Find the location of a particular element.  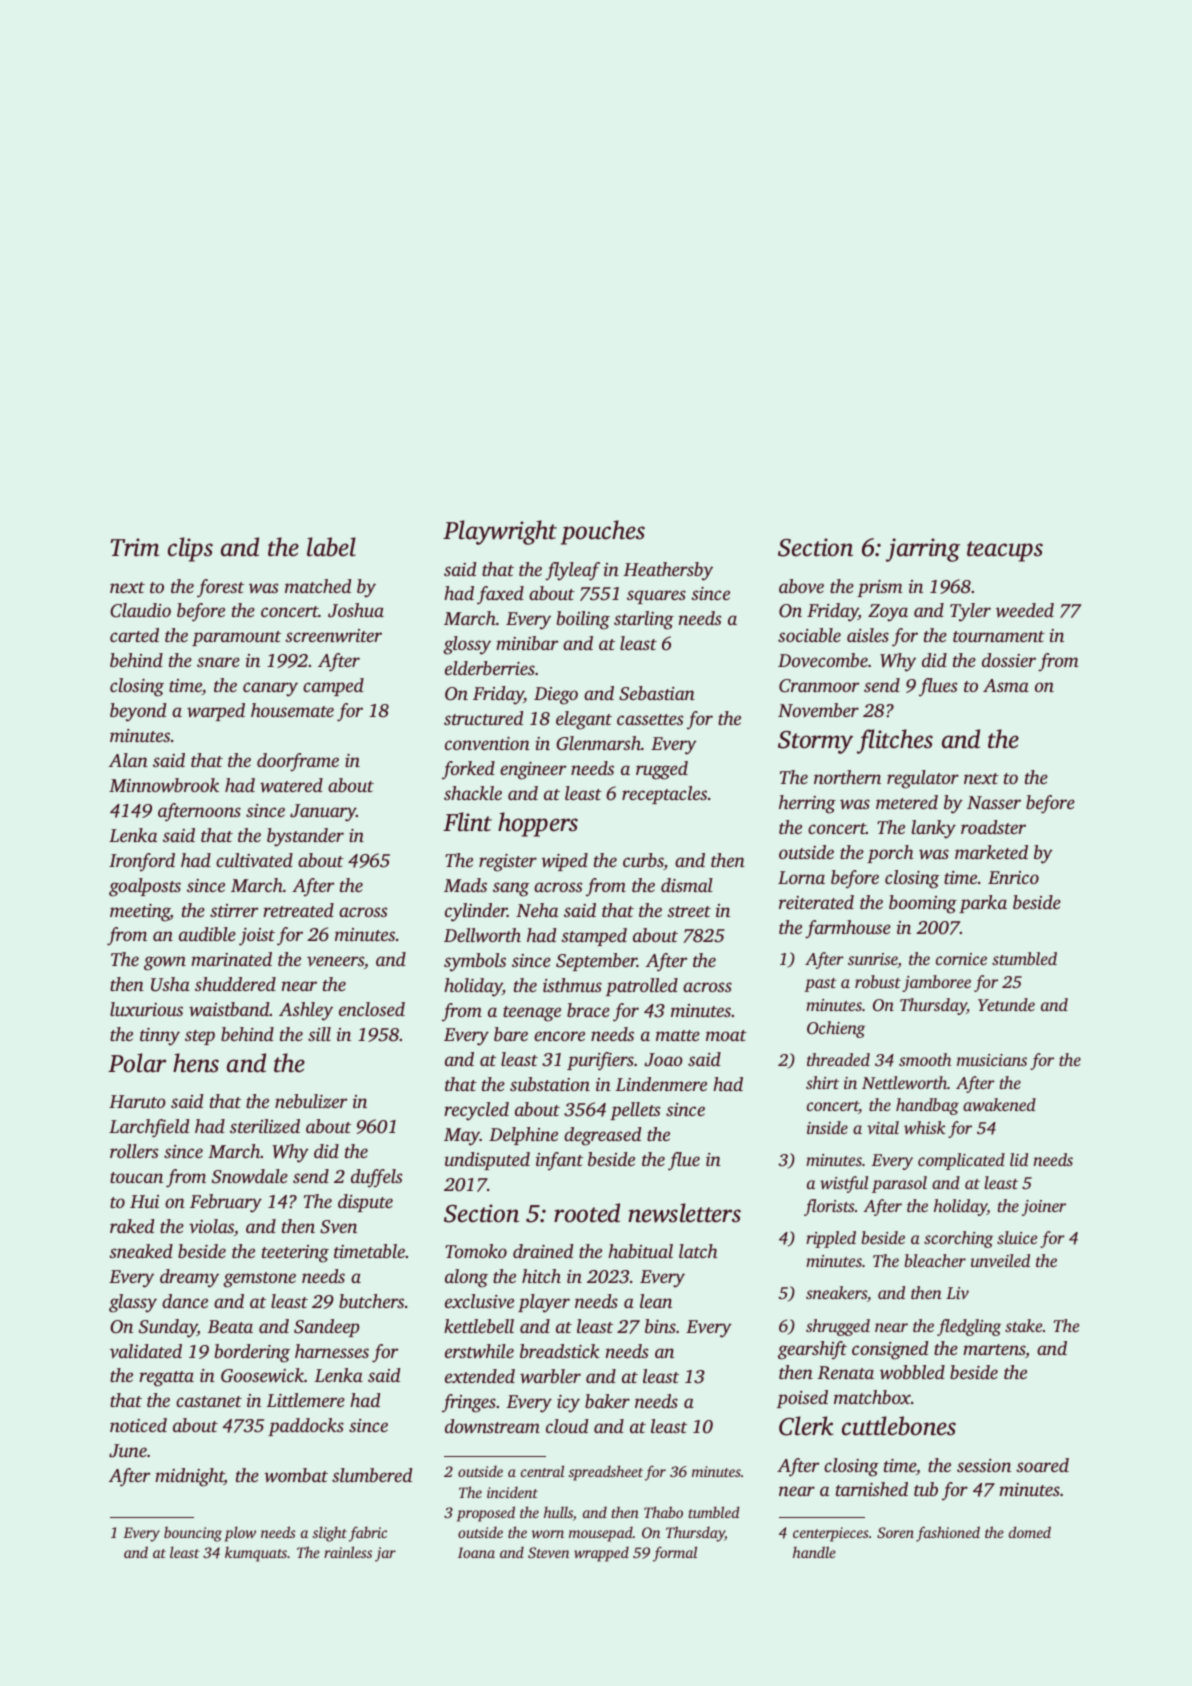

domed is located at coordinates (1030, 1532).
